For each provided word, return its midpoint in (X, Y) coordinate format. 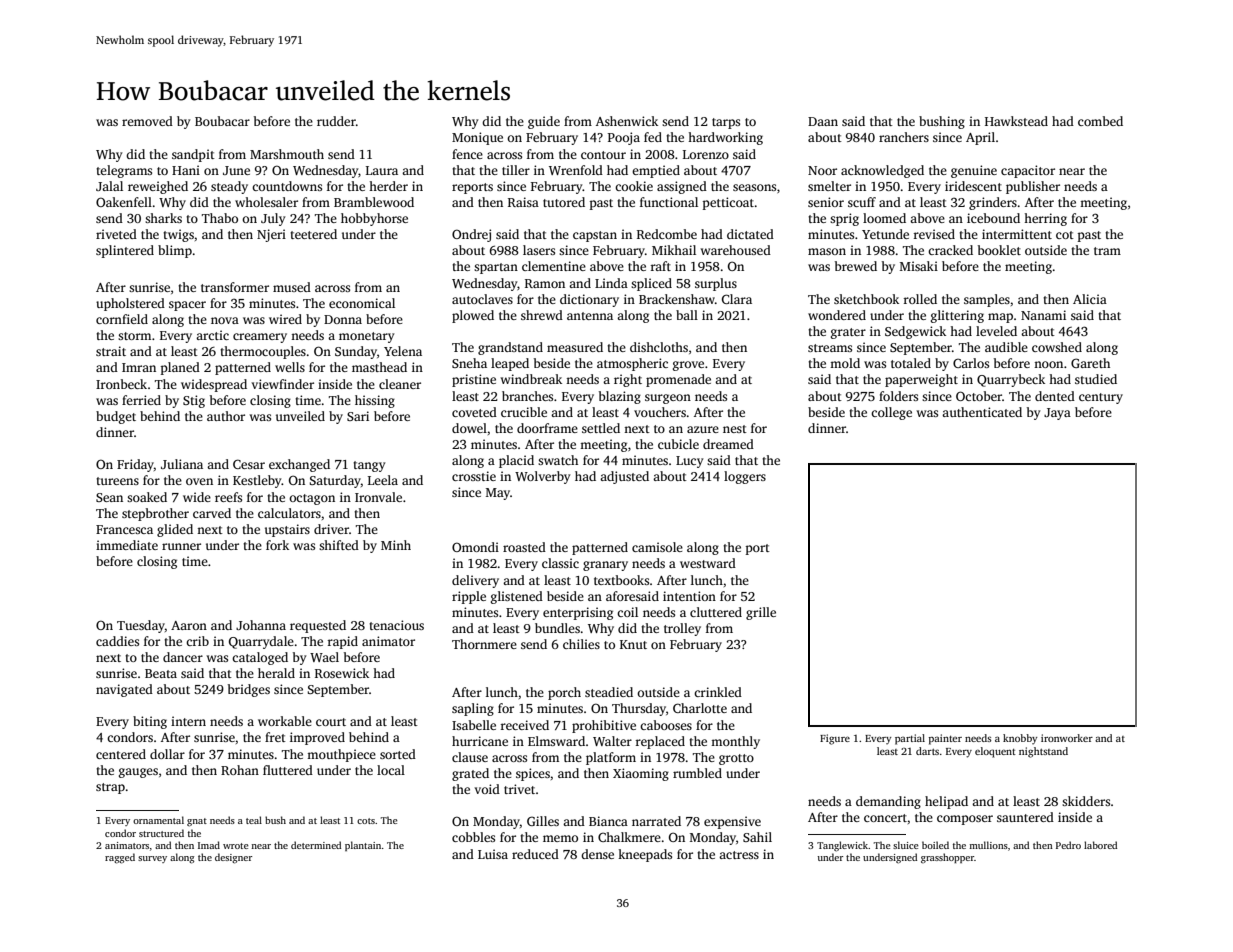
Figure (835, 739)
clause (470, 757)
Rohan (240, 770)
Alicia (1090, 299)
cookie (634, 186)
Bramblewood (374, 202)
